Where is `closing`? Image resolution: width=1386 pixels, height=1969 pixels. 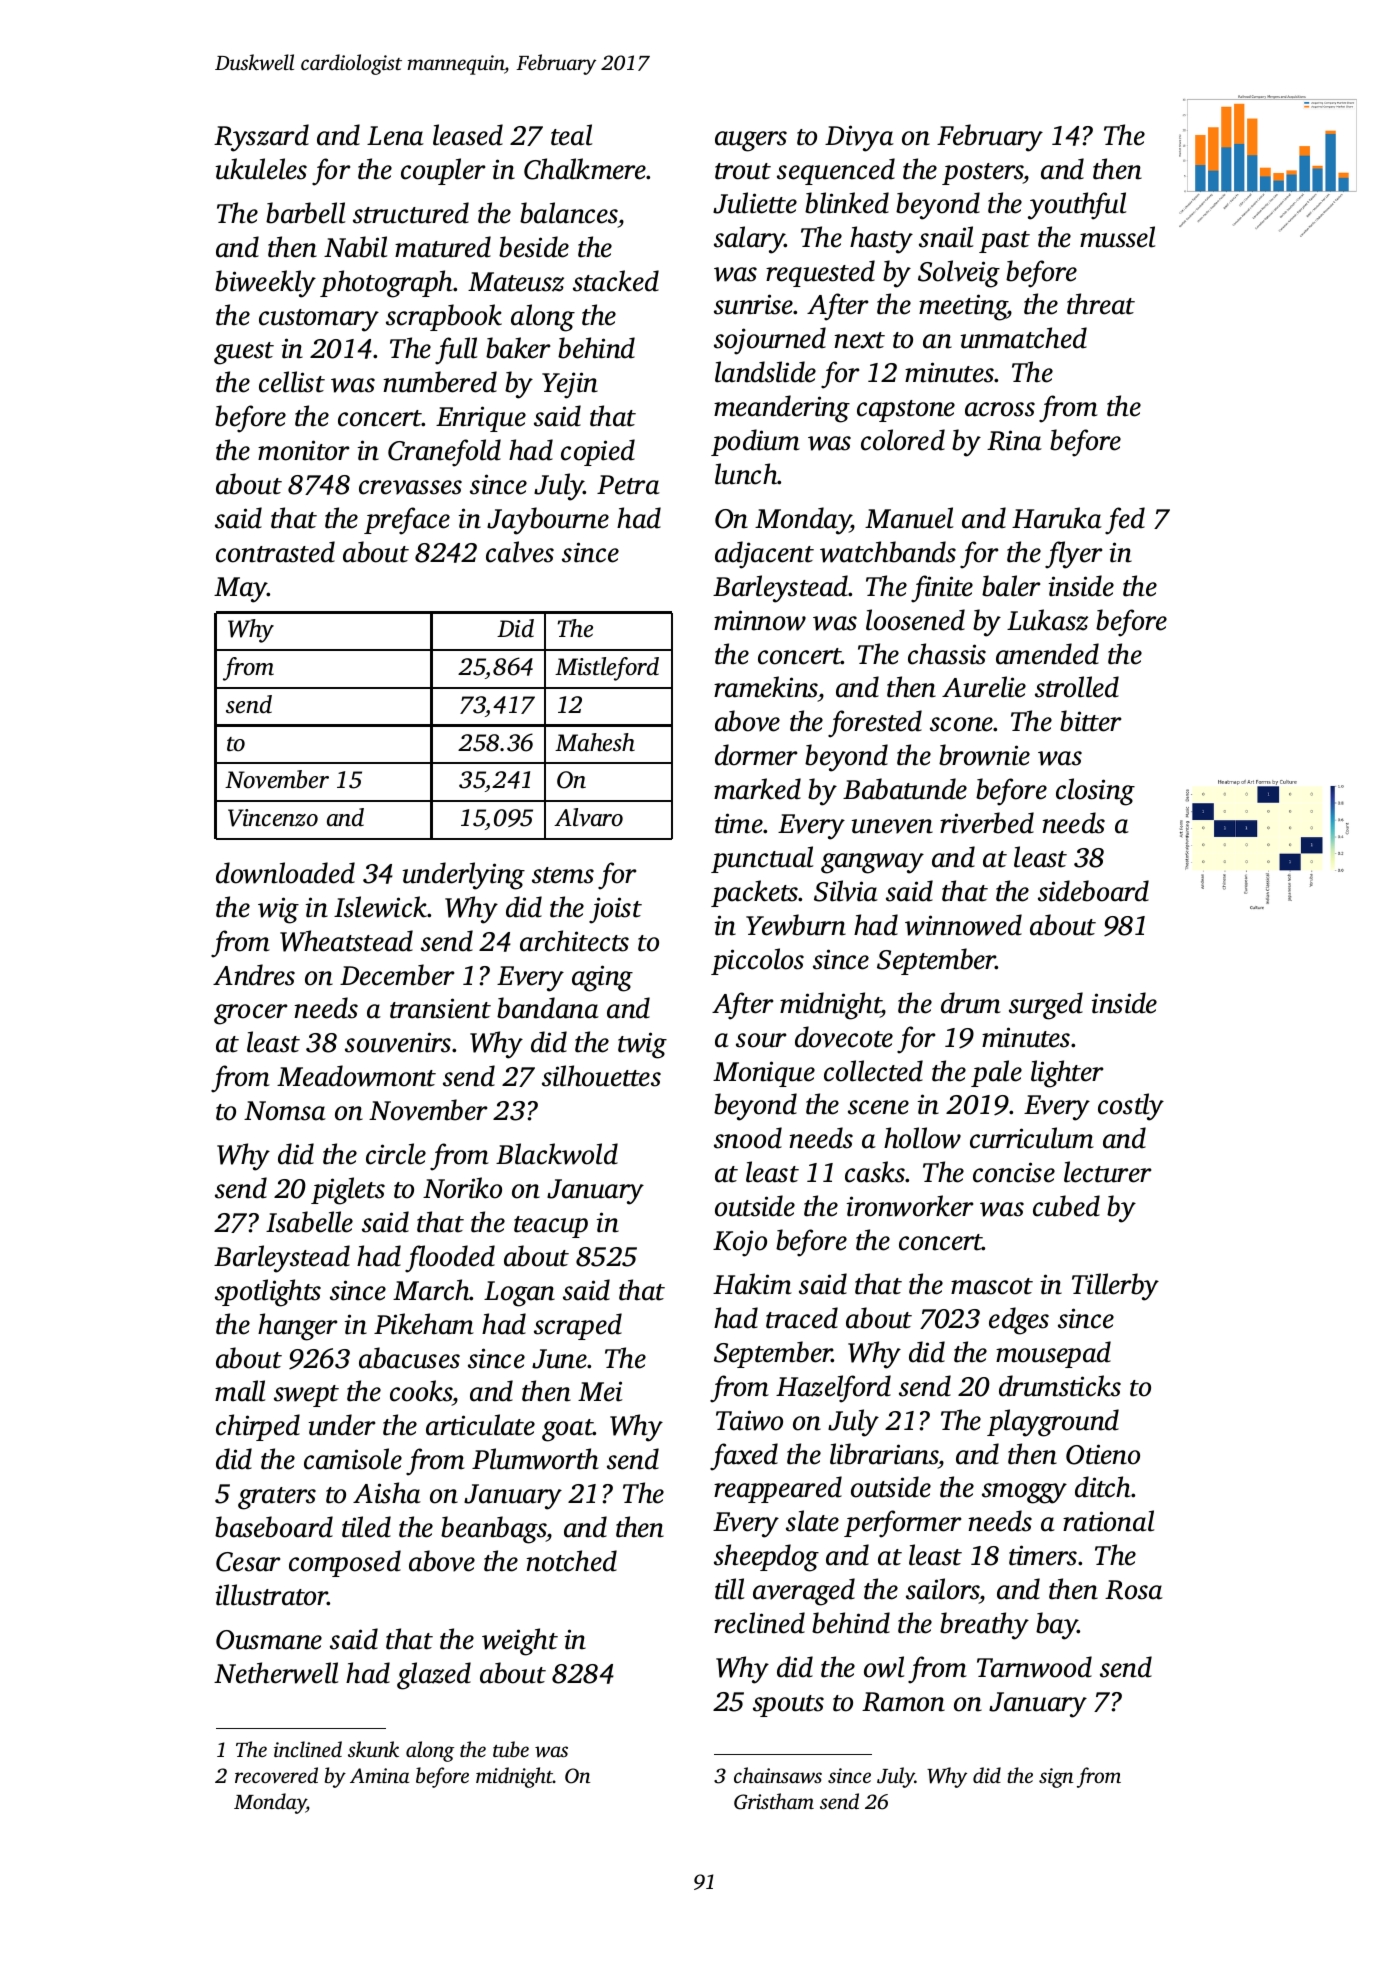 closing is located at coordinates (1095, 792).
